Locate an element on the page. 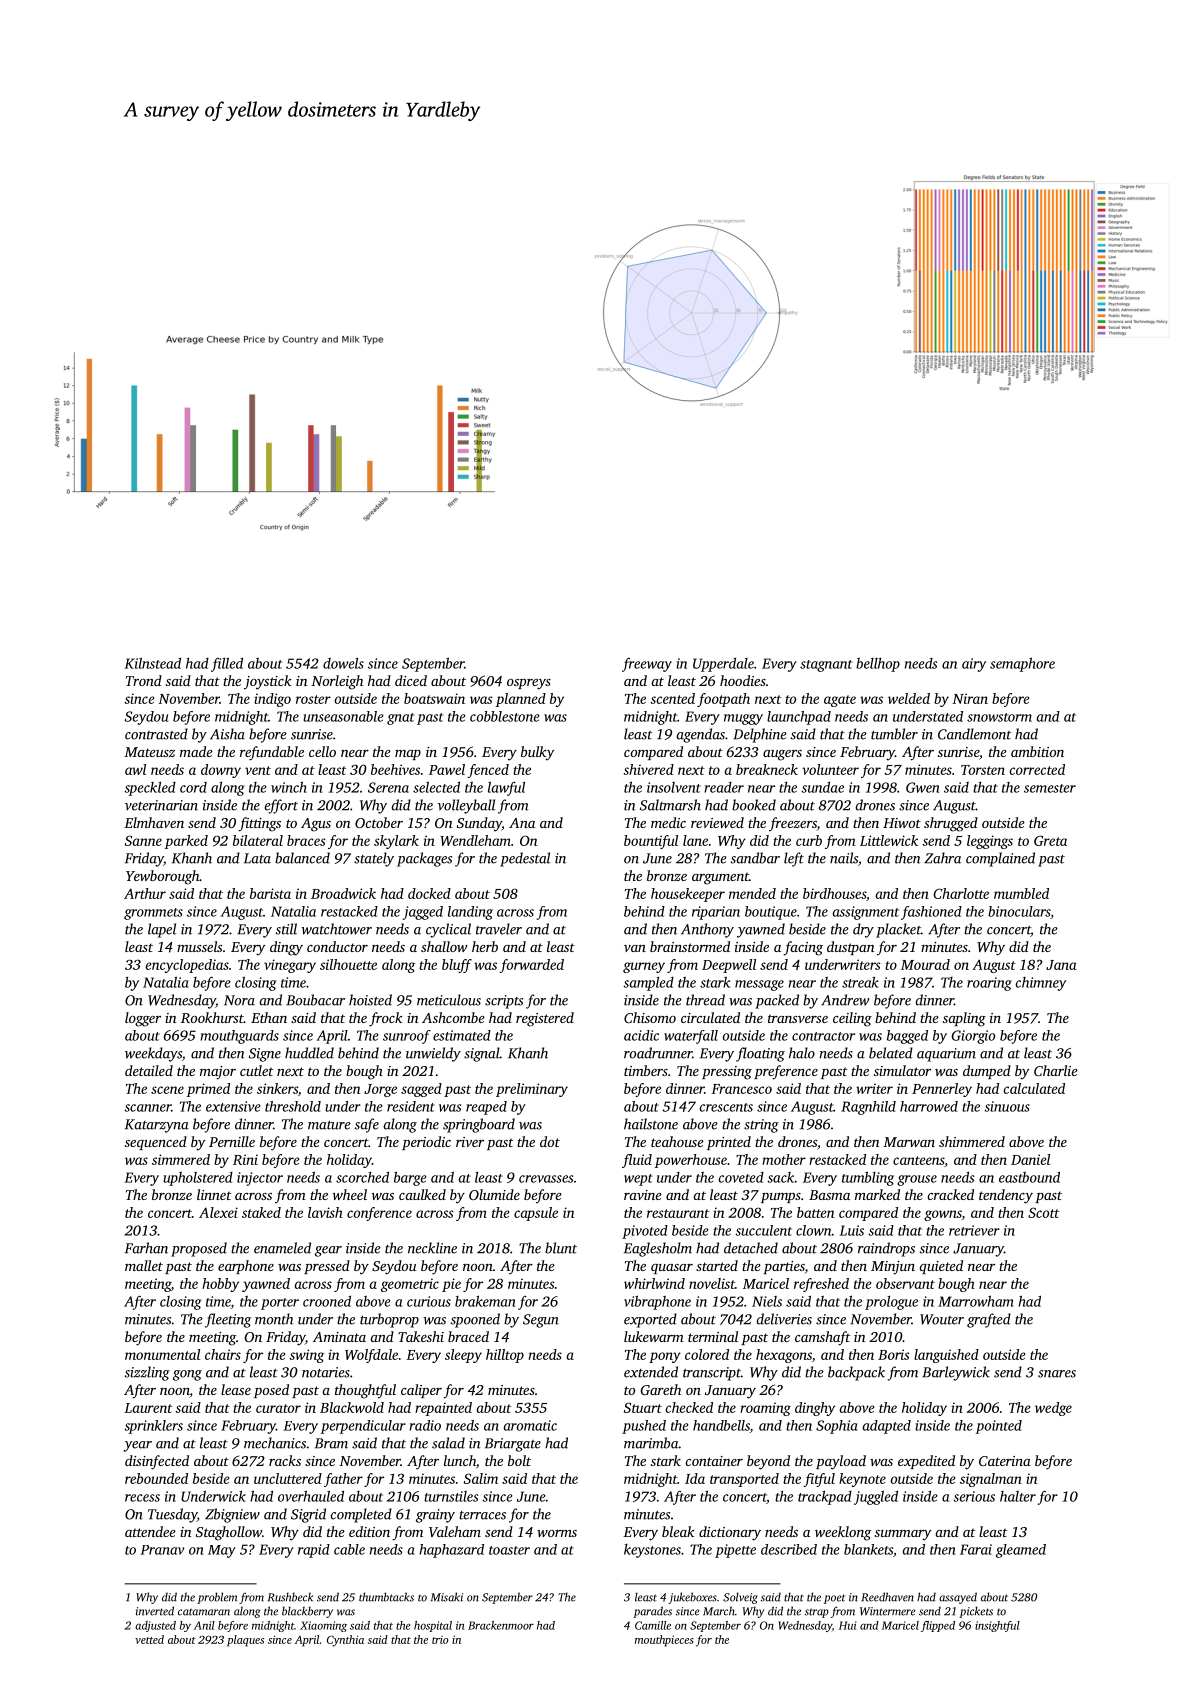 This page has height=1701, width=1203. Xiaoming is located at coordinates (323, 1626).
